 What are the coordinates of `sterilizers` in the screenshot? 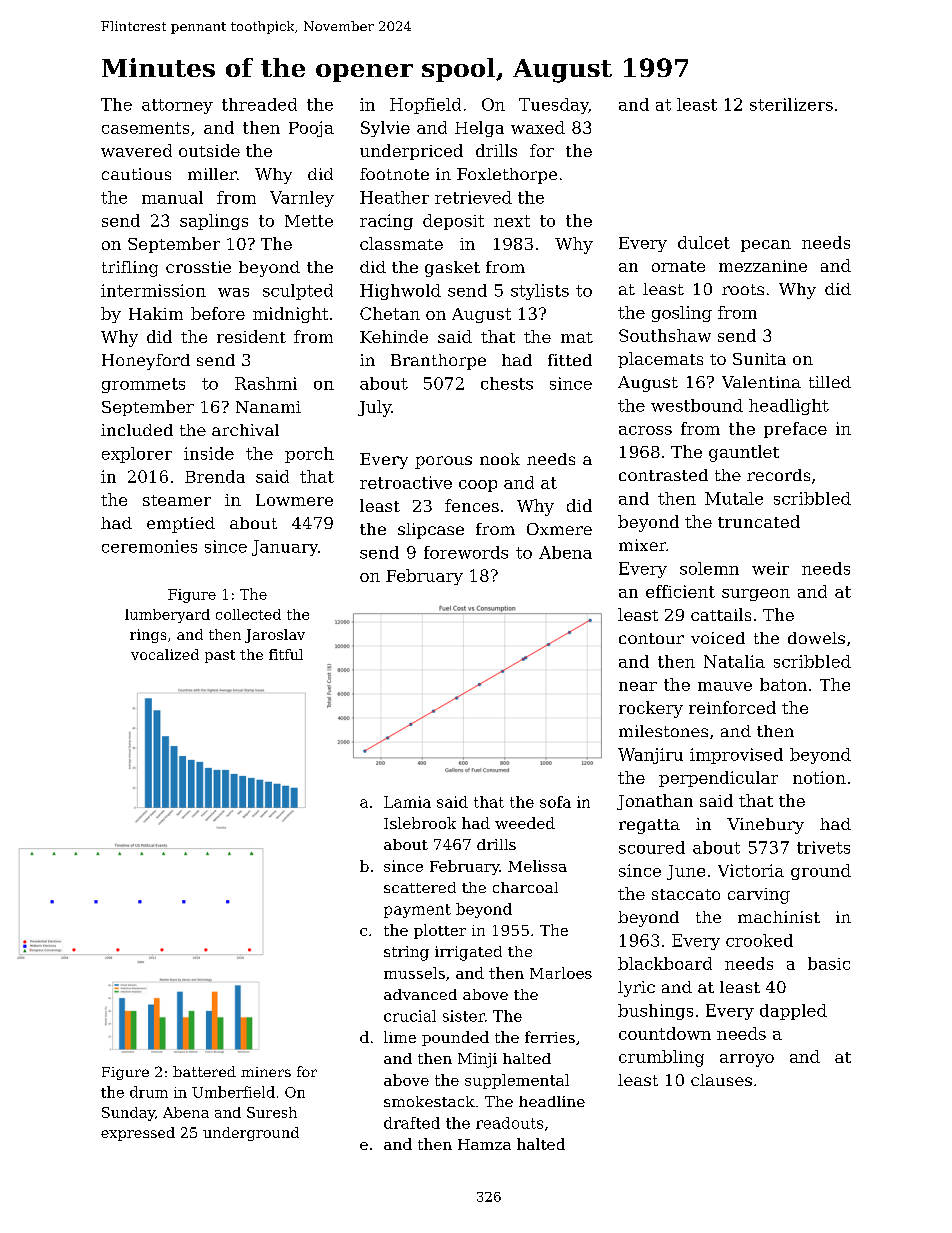 It's located at (791, 104).
